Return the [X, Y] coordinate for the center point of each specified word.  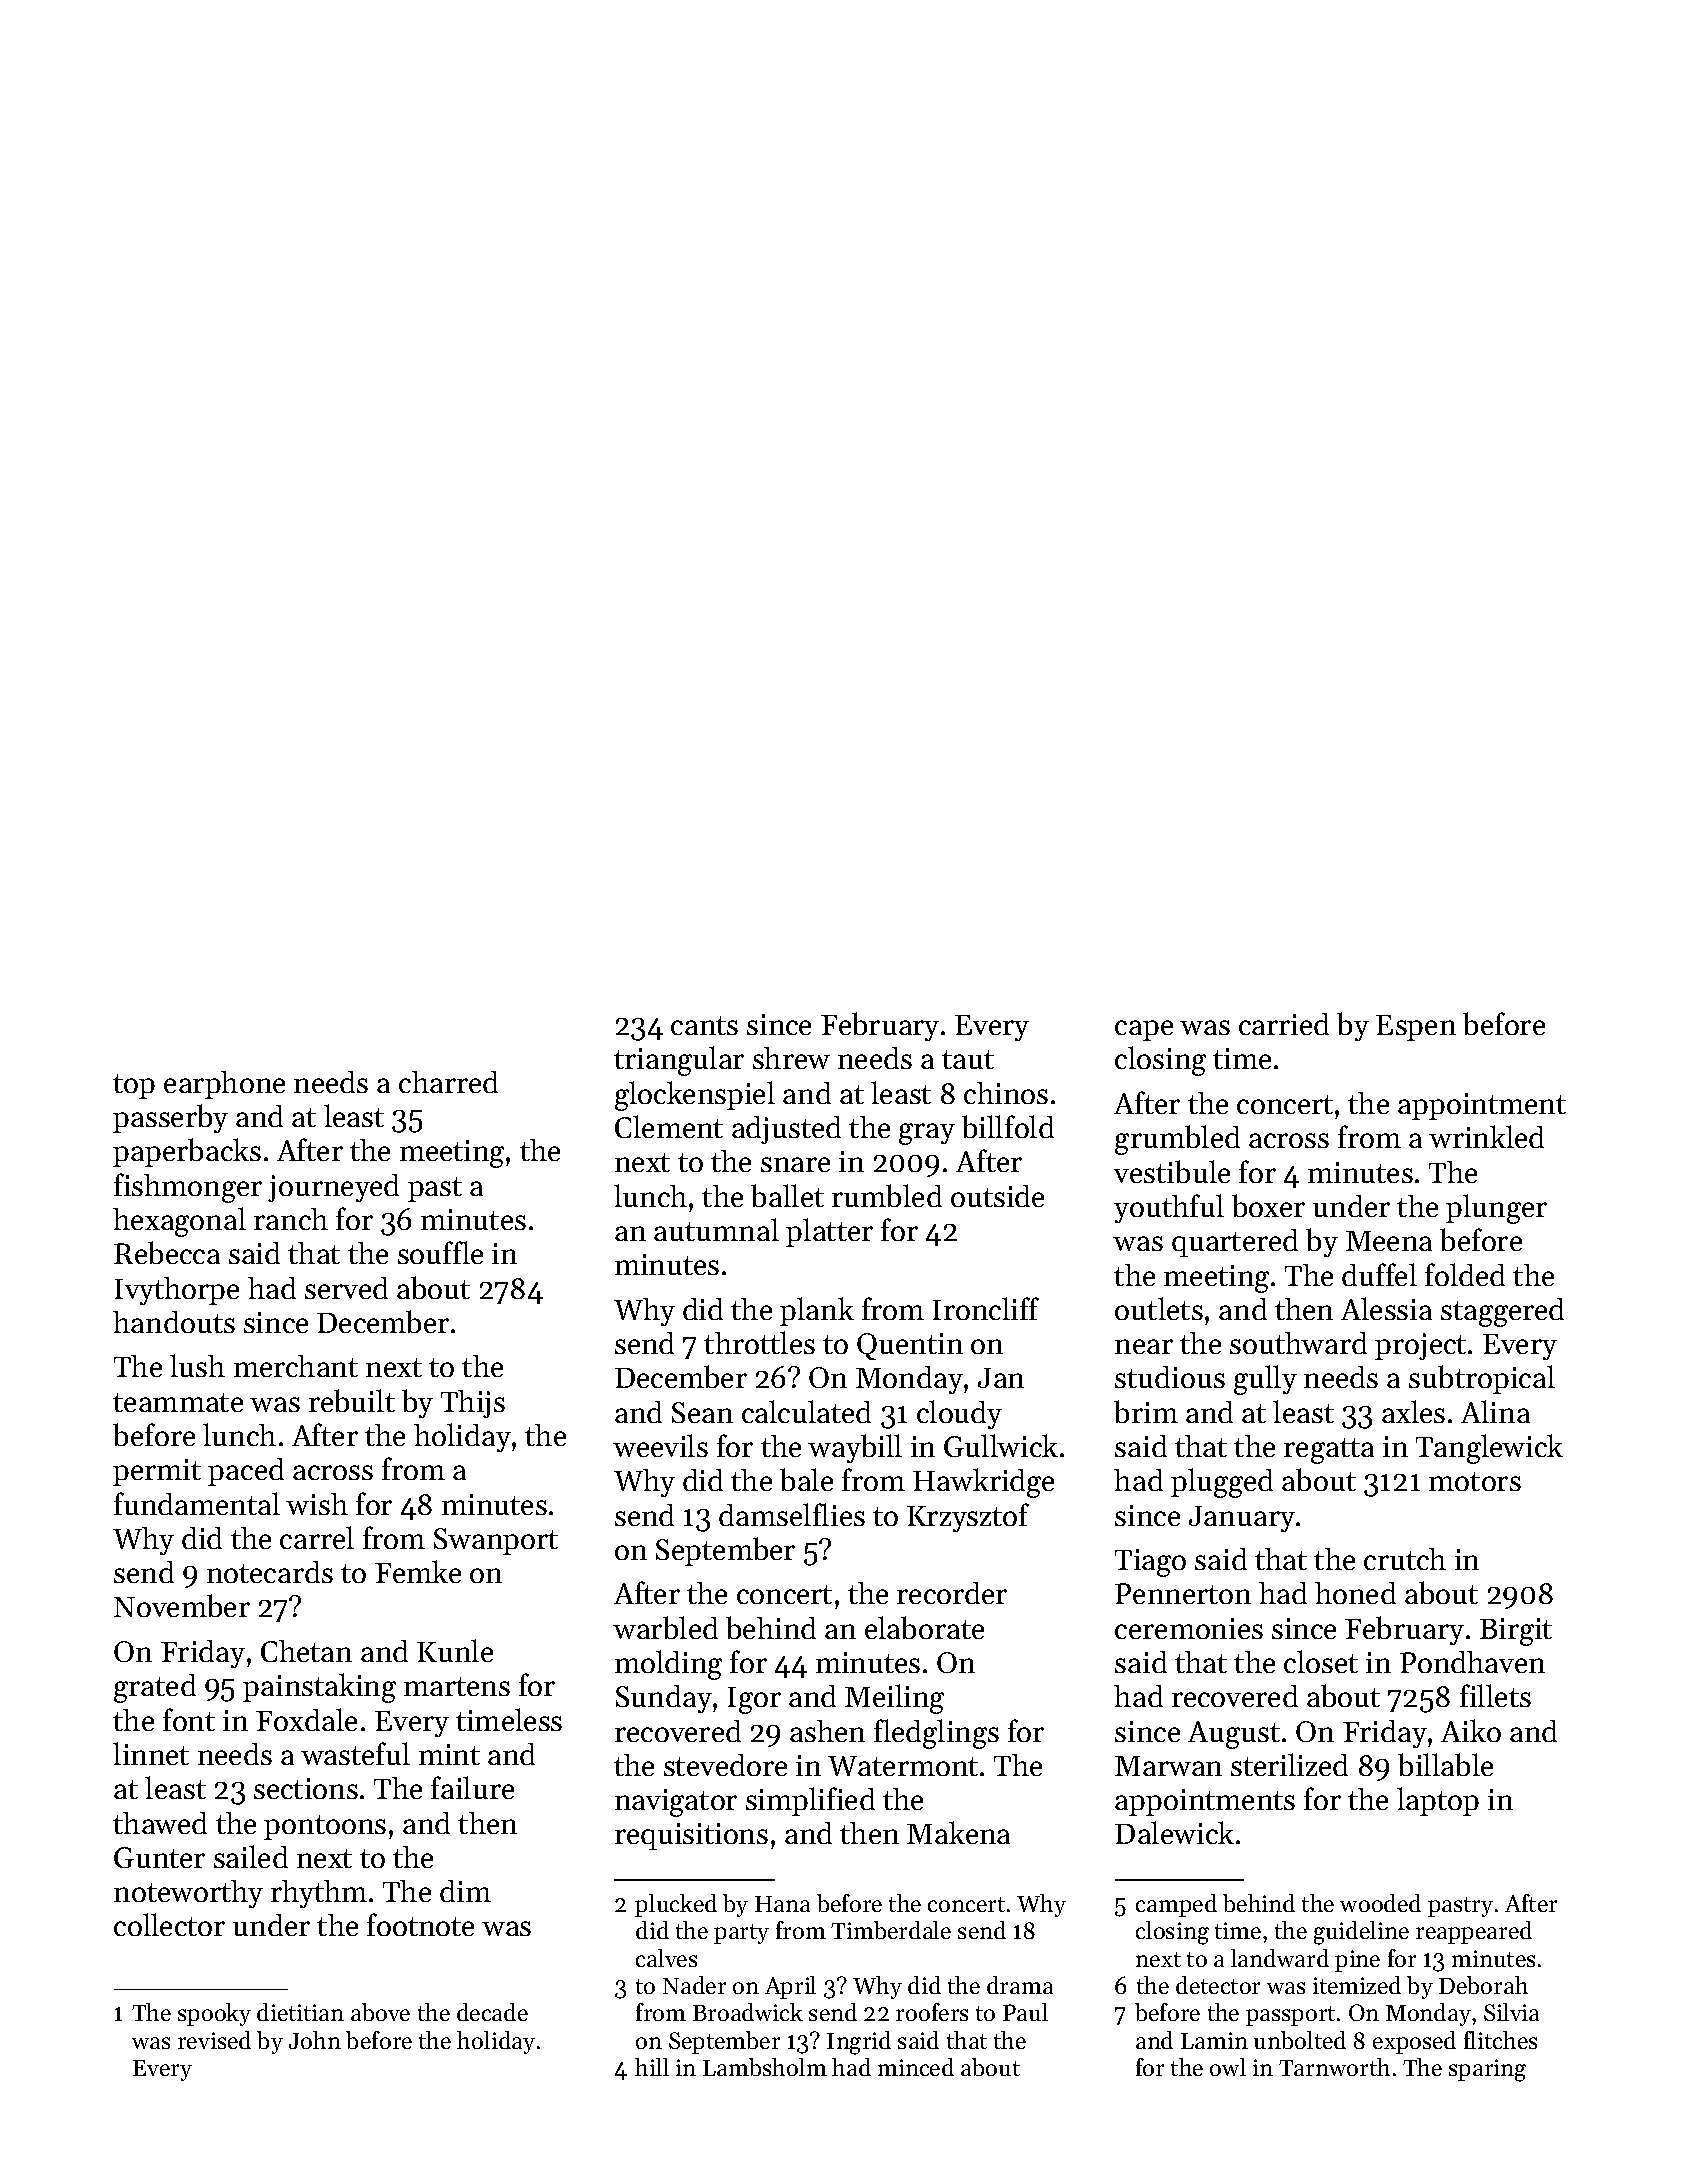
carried [1284, 1024]
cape [1144, 1030]
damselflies [792, 1514]
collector [169, 1924]
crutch [1405, 1559]
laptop [1438, 1801]
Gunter [159, 1857]
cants [704, 1025]
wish [317, 1504]
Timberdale [891, 1930]
